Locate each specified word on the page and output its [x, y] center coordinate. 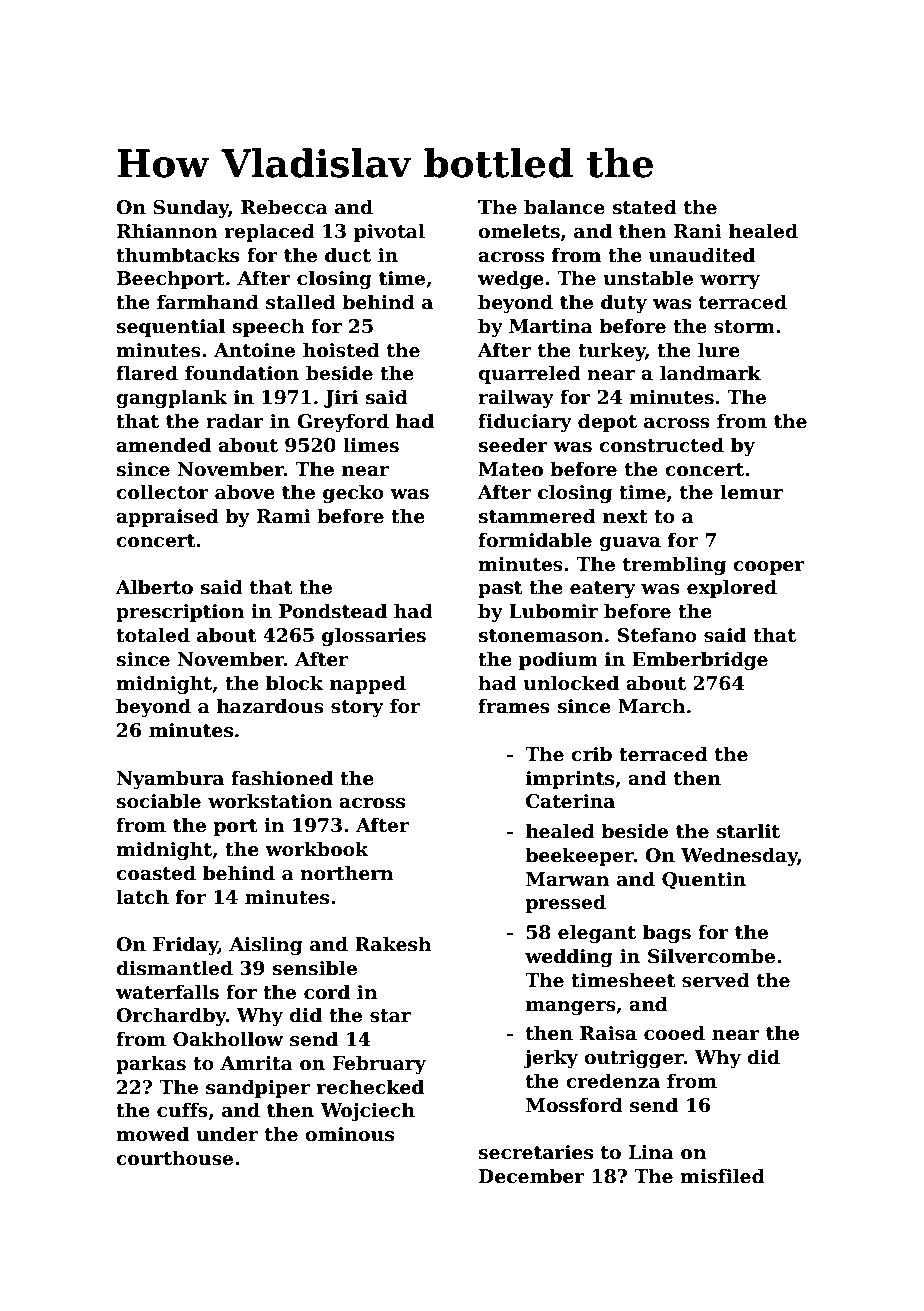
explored [732, 588]
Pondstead [333, 611]
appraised [167, 517]
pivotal [389, 232]
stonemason [541, 636]
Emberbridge [700, 660]
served [716, 980]
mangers [571, 1008]
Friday [185, 945]
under [227, 1134]
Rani [698, 231]
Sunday [191, 208]
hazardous [270, 706]
